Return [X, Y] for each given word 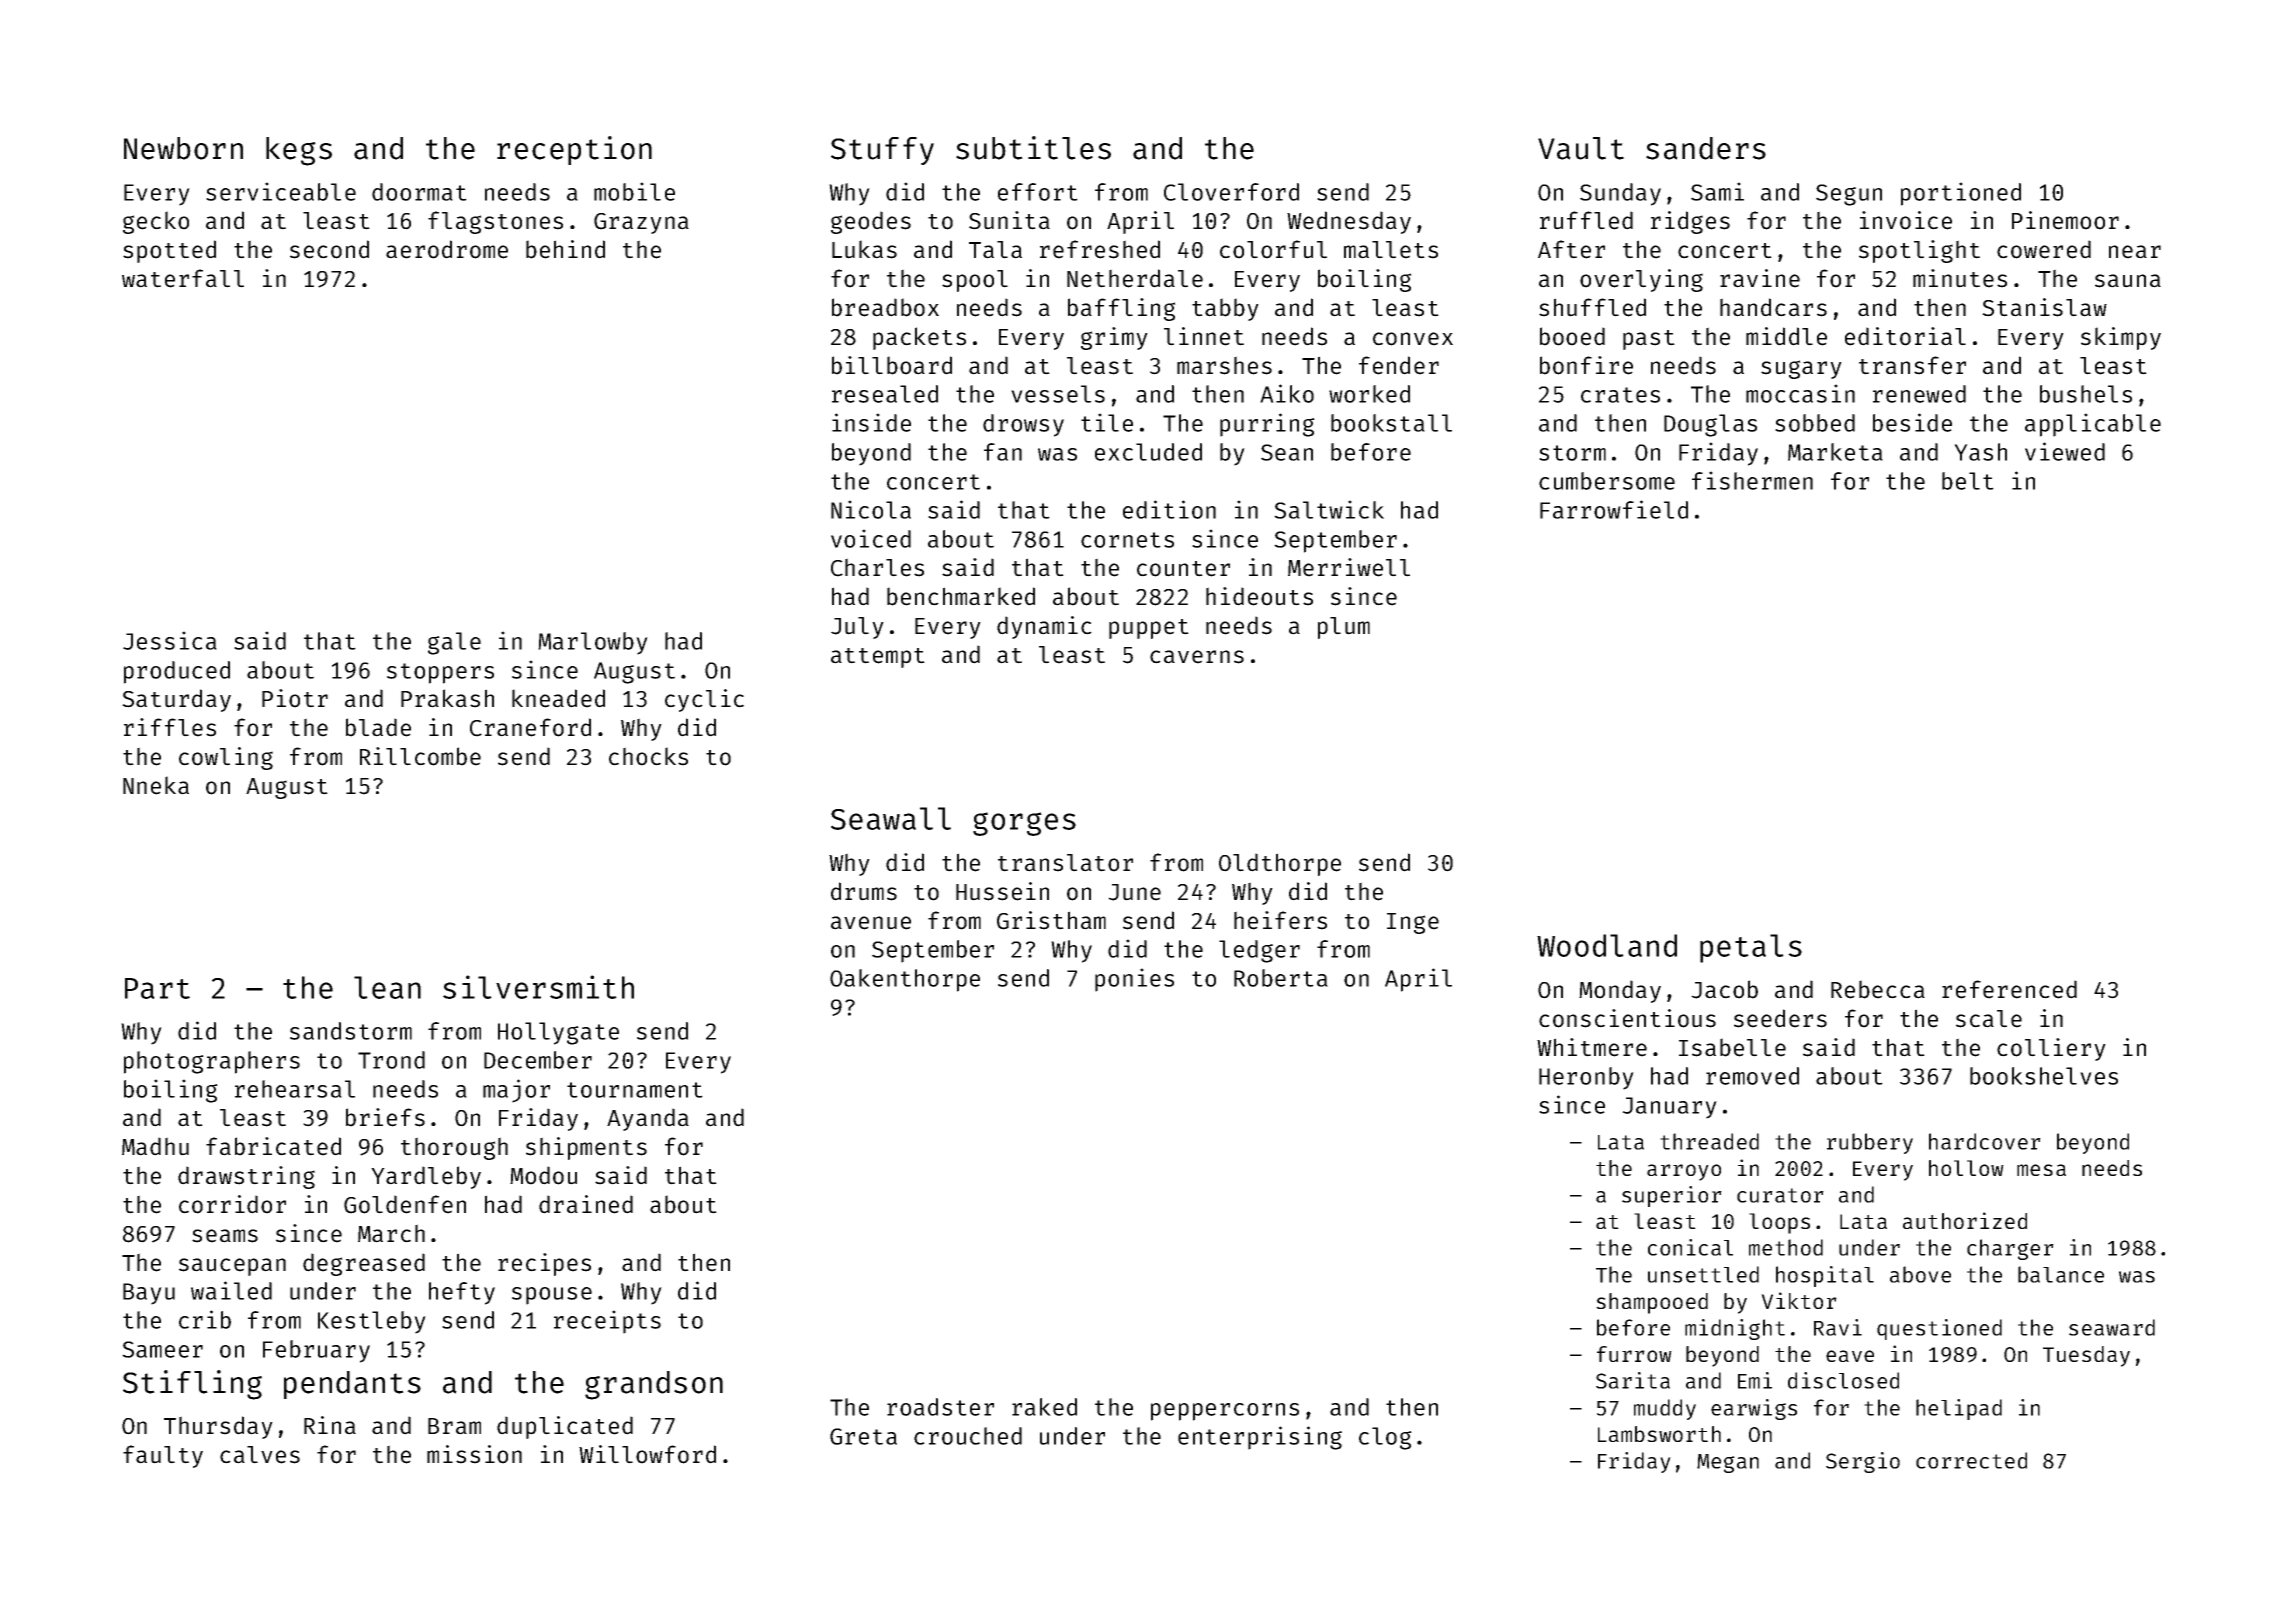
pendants [352, 1385]
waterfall [183, 278]
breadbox [885, 307]
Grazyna [641, 223]
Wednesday [1349, 222]
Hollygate [558, 1033]
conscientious [1627, 1018]
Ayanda [648, 1119]
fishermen [1752, 480]
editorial [1905, 336]
